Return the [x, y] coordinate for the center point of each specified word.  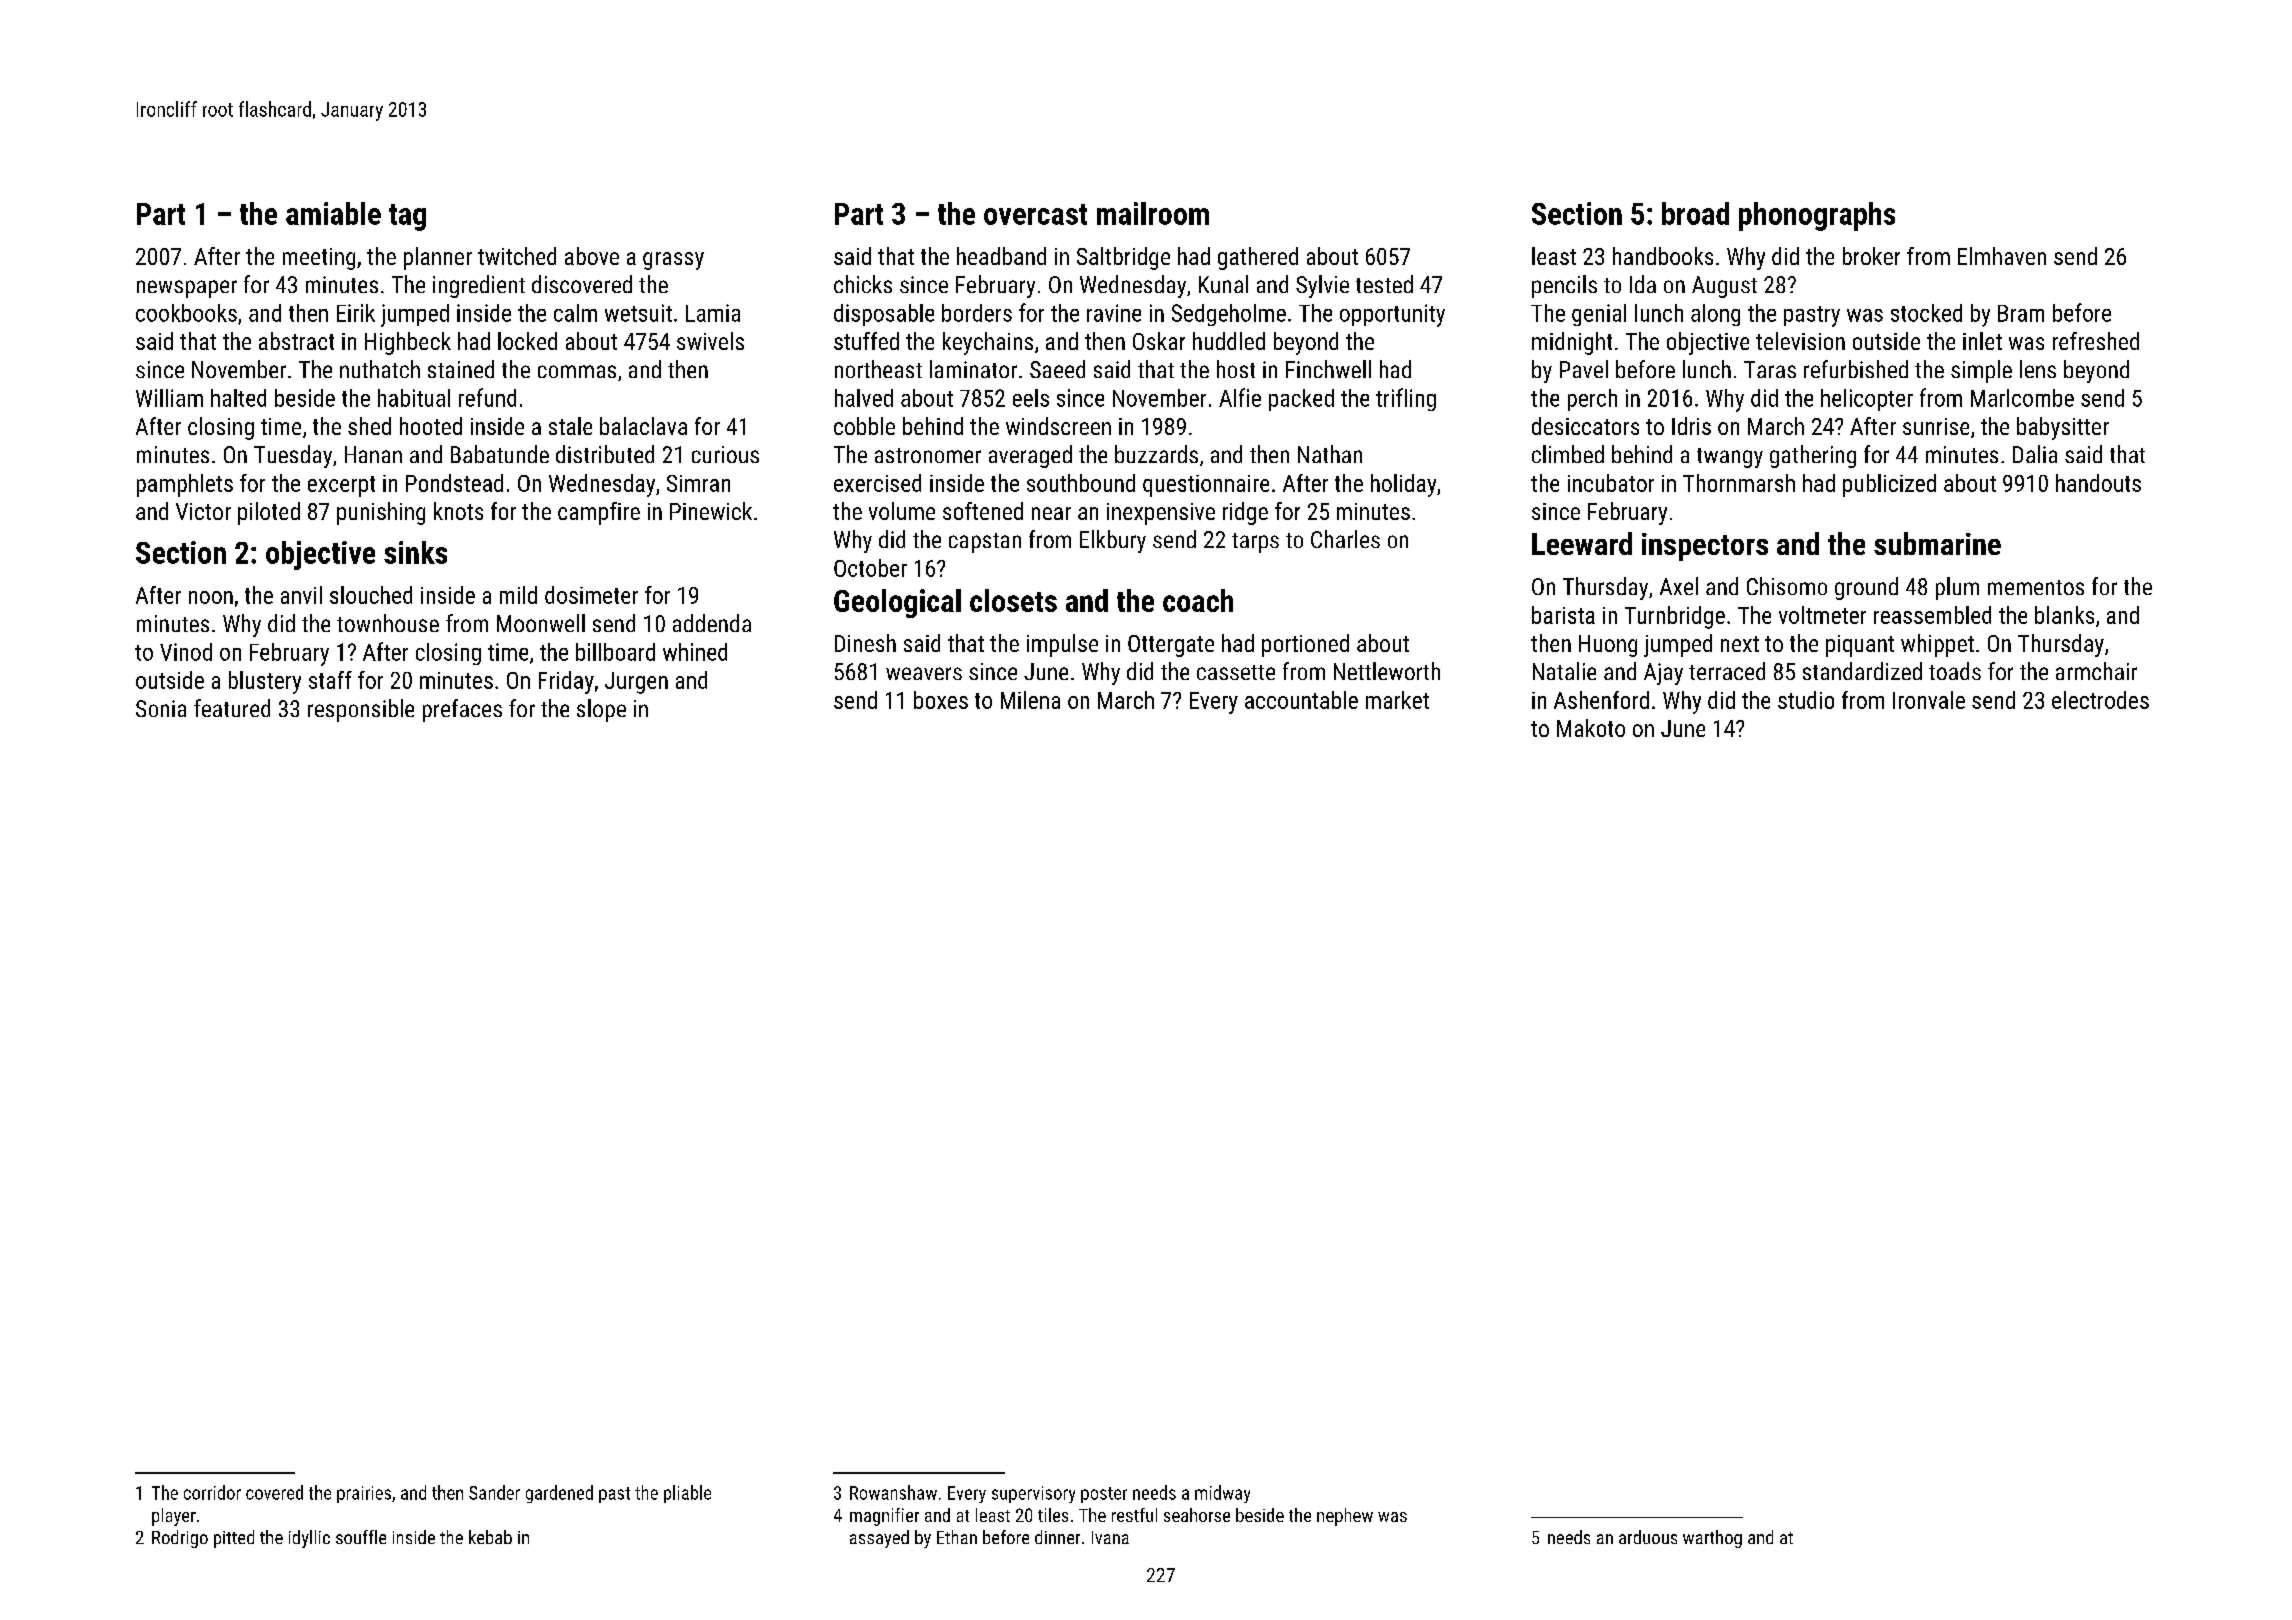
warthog [1712, 1539]
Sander [494, 1492]
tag [407, 217]
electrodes [2100, 700]
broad [1695, 213]
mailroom [1153, 213]
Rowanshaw [893, 1492]
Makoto [1591, 728]
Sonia [161, 708]
